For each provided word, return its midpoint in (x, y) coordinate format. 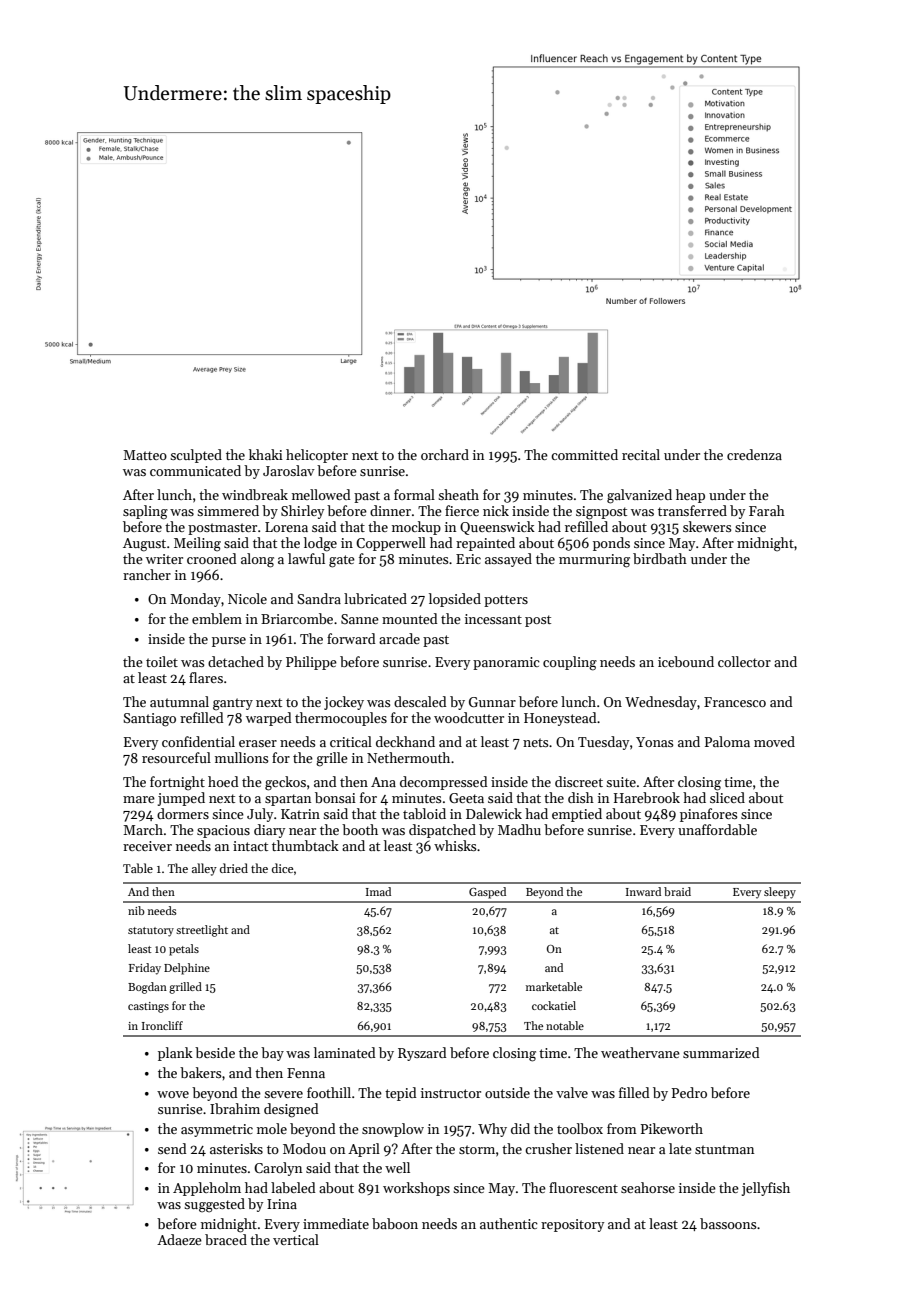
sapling (145, 512)
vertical (296, 1239)
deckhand (405, 741)
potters (506, 601)
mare (139, 799)
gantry (233, 704)
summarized (721, 1052)
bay (272, 1054)
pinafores (708, 815)
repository (572, 1225)
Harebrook (647, 797)
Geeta (466, 798)
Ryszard (422, 1054)
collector (744, 661)
